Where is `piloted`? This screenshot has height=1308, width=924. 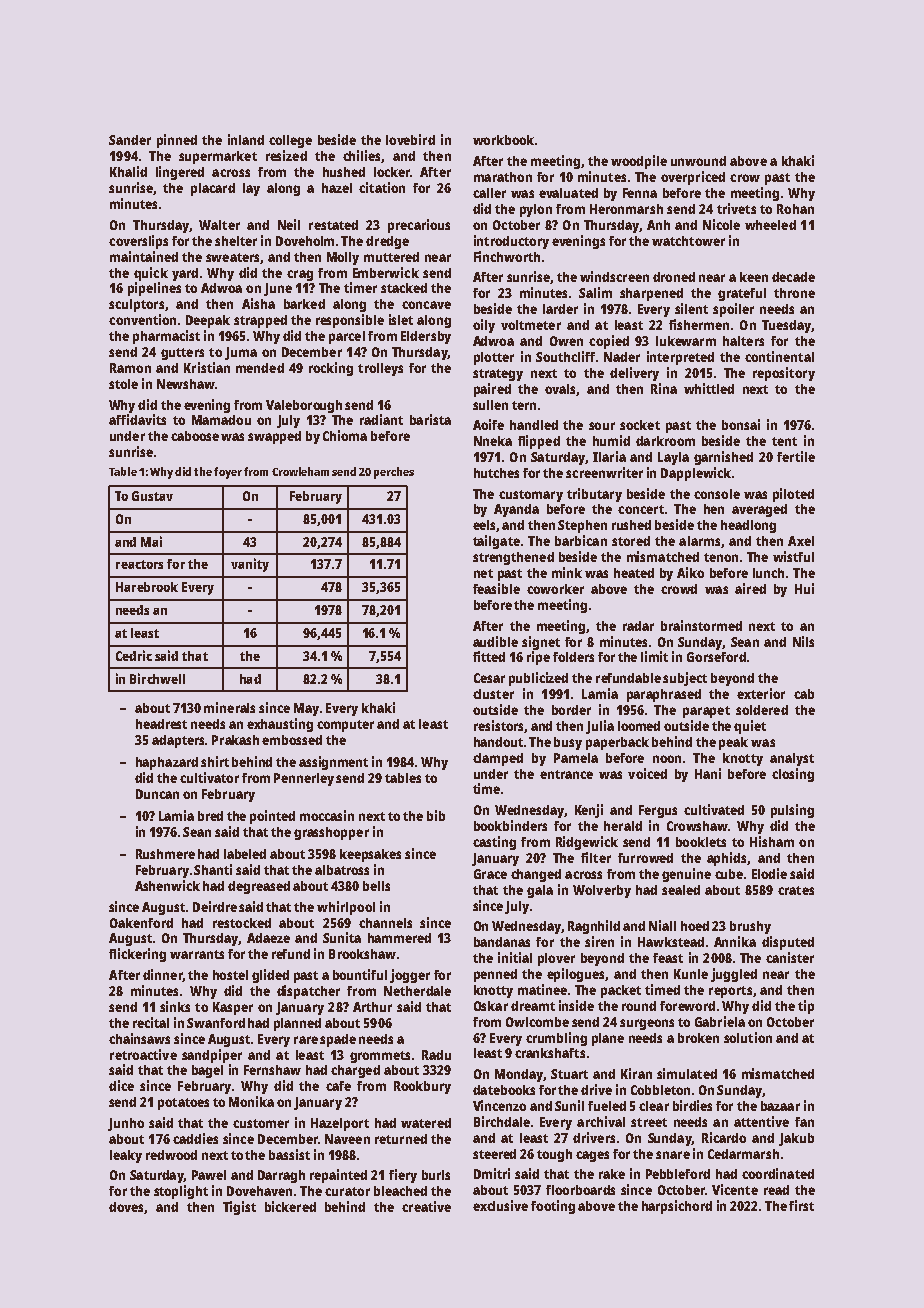
piloted is located at coordinates (793, 495).
